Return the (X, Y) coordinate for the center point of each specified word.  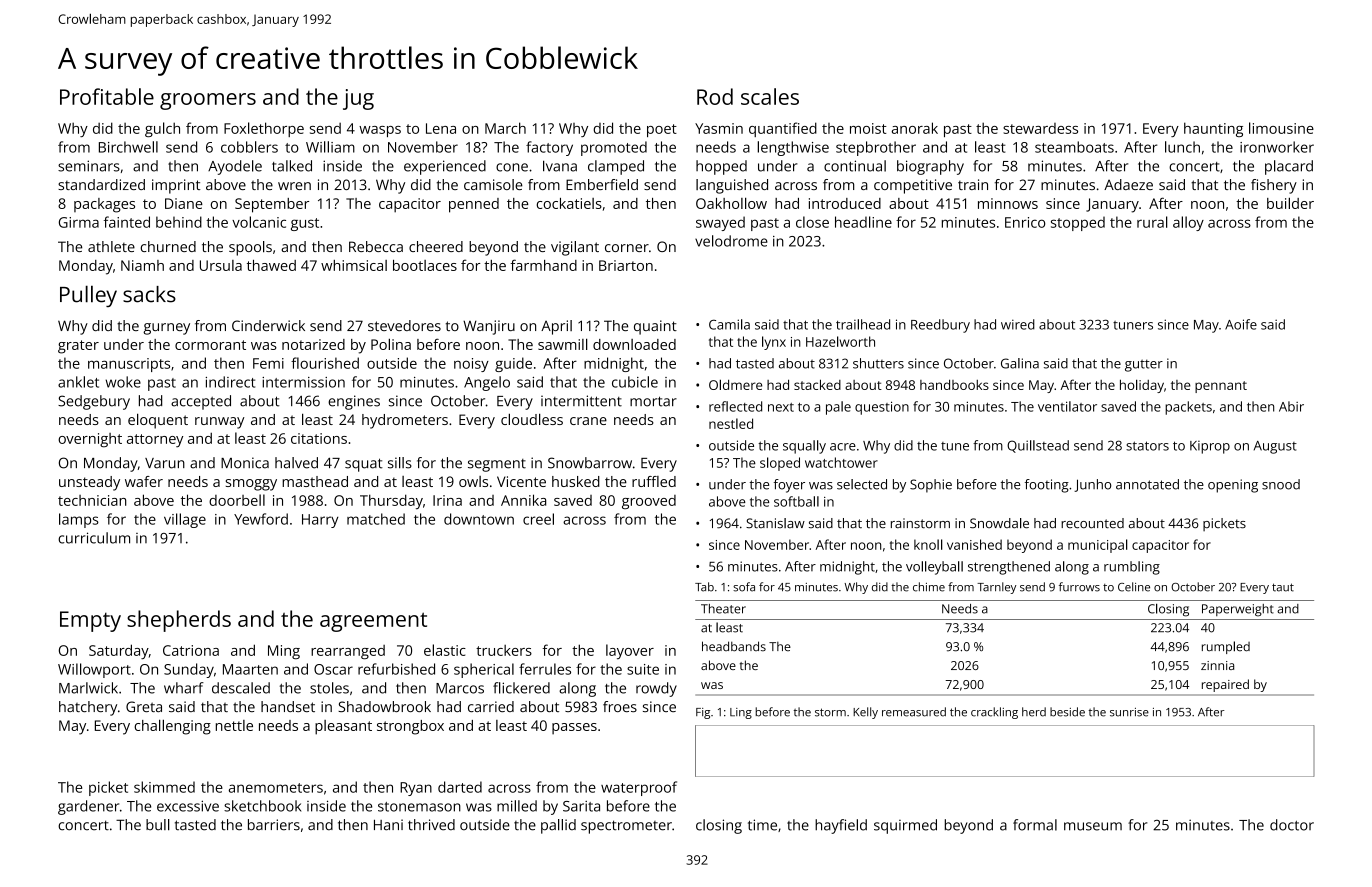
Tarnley (996, 588)
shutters (878, 363)
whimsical (354, 265)
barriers (274, 825)
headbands (734, 646)
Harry (320, 521)
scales (770, 96)
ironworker (1277, 147)
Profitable (107, 96)
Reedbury (940, 326)
